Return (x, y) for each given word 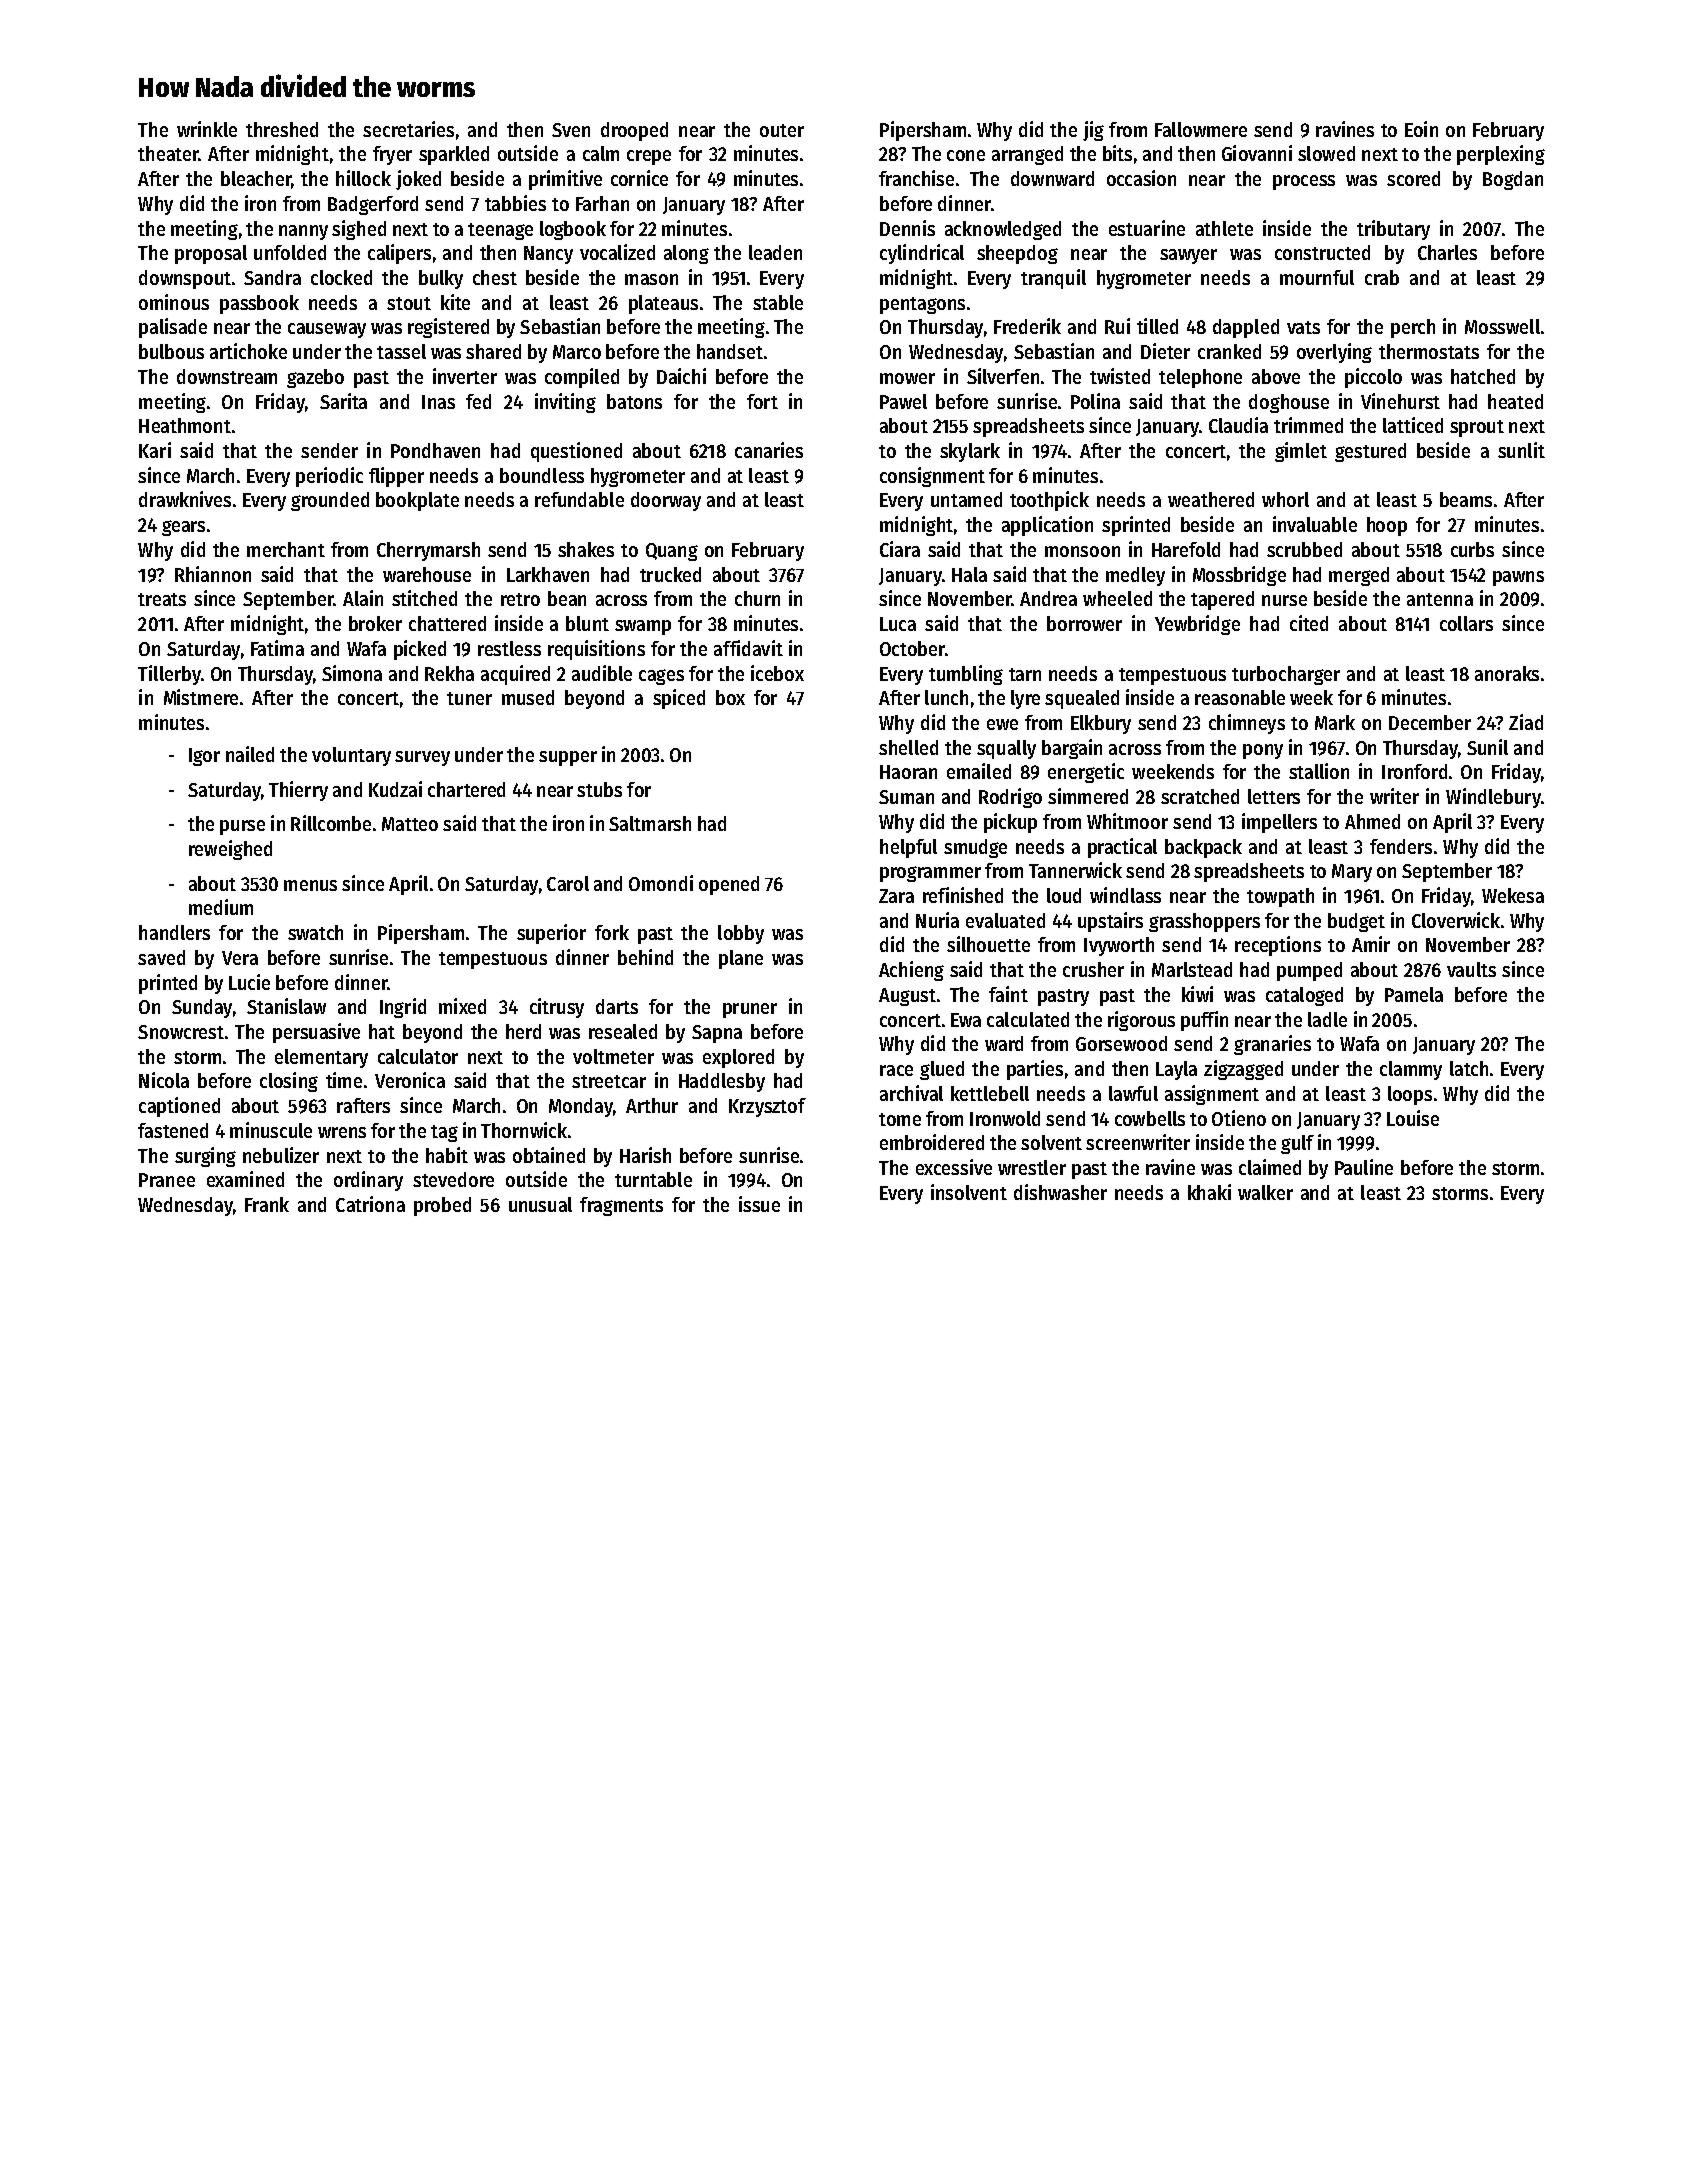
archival (911, 1093)
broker (375, 623)
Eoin (1421, 129)
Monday (581, 1107)
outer (782, 130)
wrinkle (207, 129)
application (1047, 526)
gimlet (1301, 452)
